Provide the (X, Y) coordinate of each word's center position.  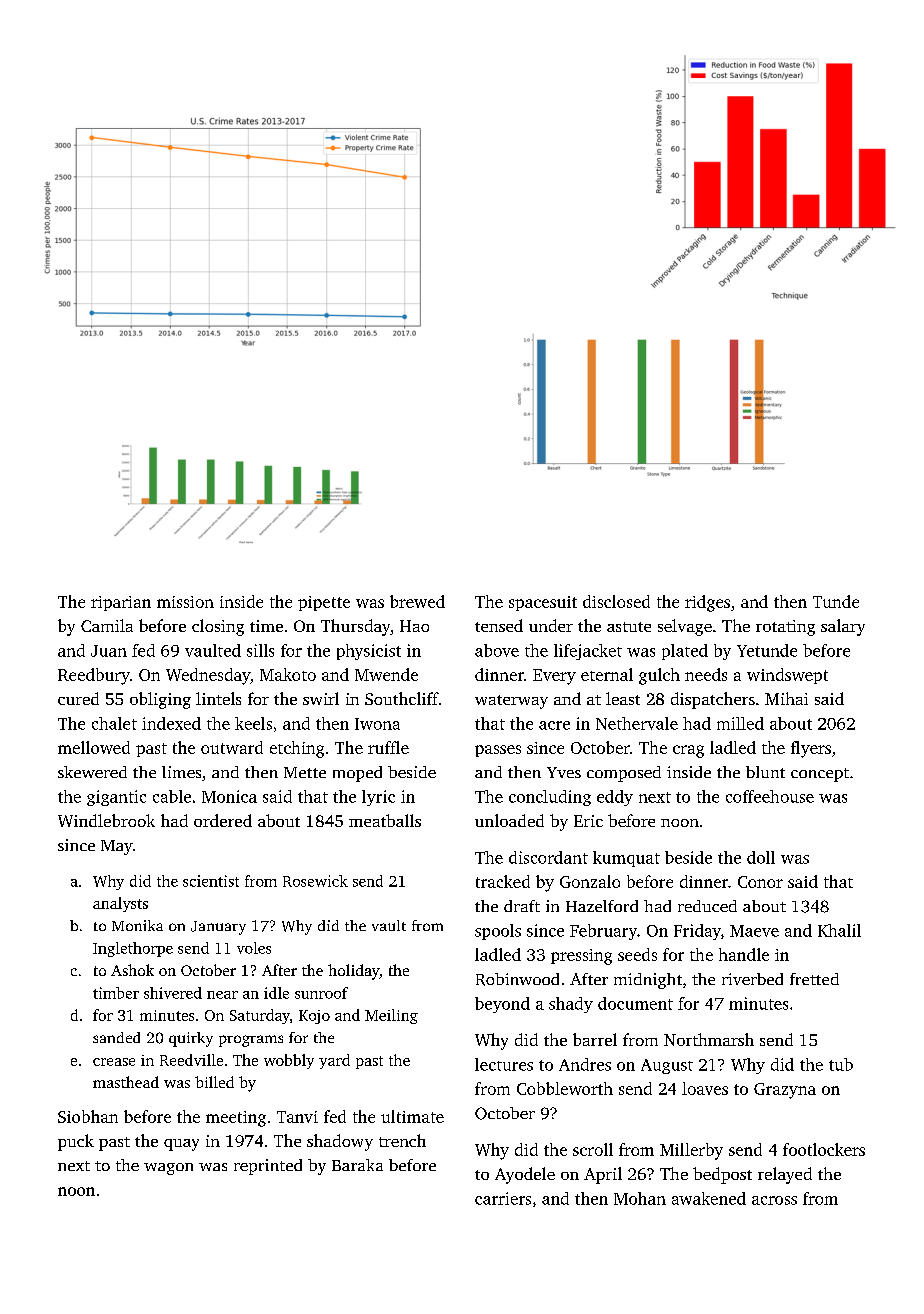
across (774, 1200)
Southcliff (402, 698)
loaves (705, 1088)
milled (740, 723)
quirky (191, 1039)
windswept (787, 676)
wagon (168, 1169)
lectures (504, 1064)
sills (260, 650)
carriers (503, 1198)
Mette (305, 772)
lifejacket (588, 652)
